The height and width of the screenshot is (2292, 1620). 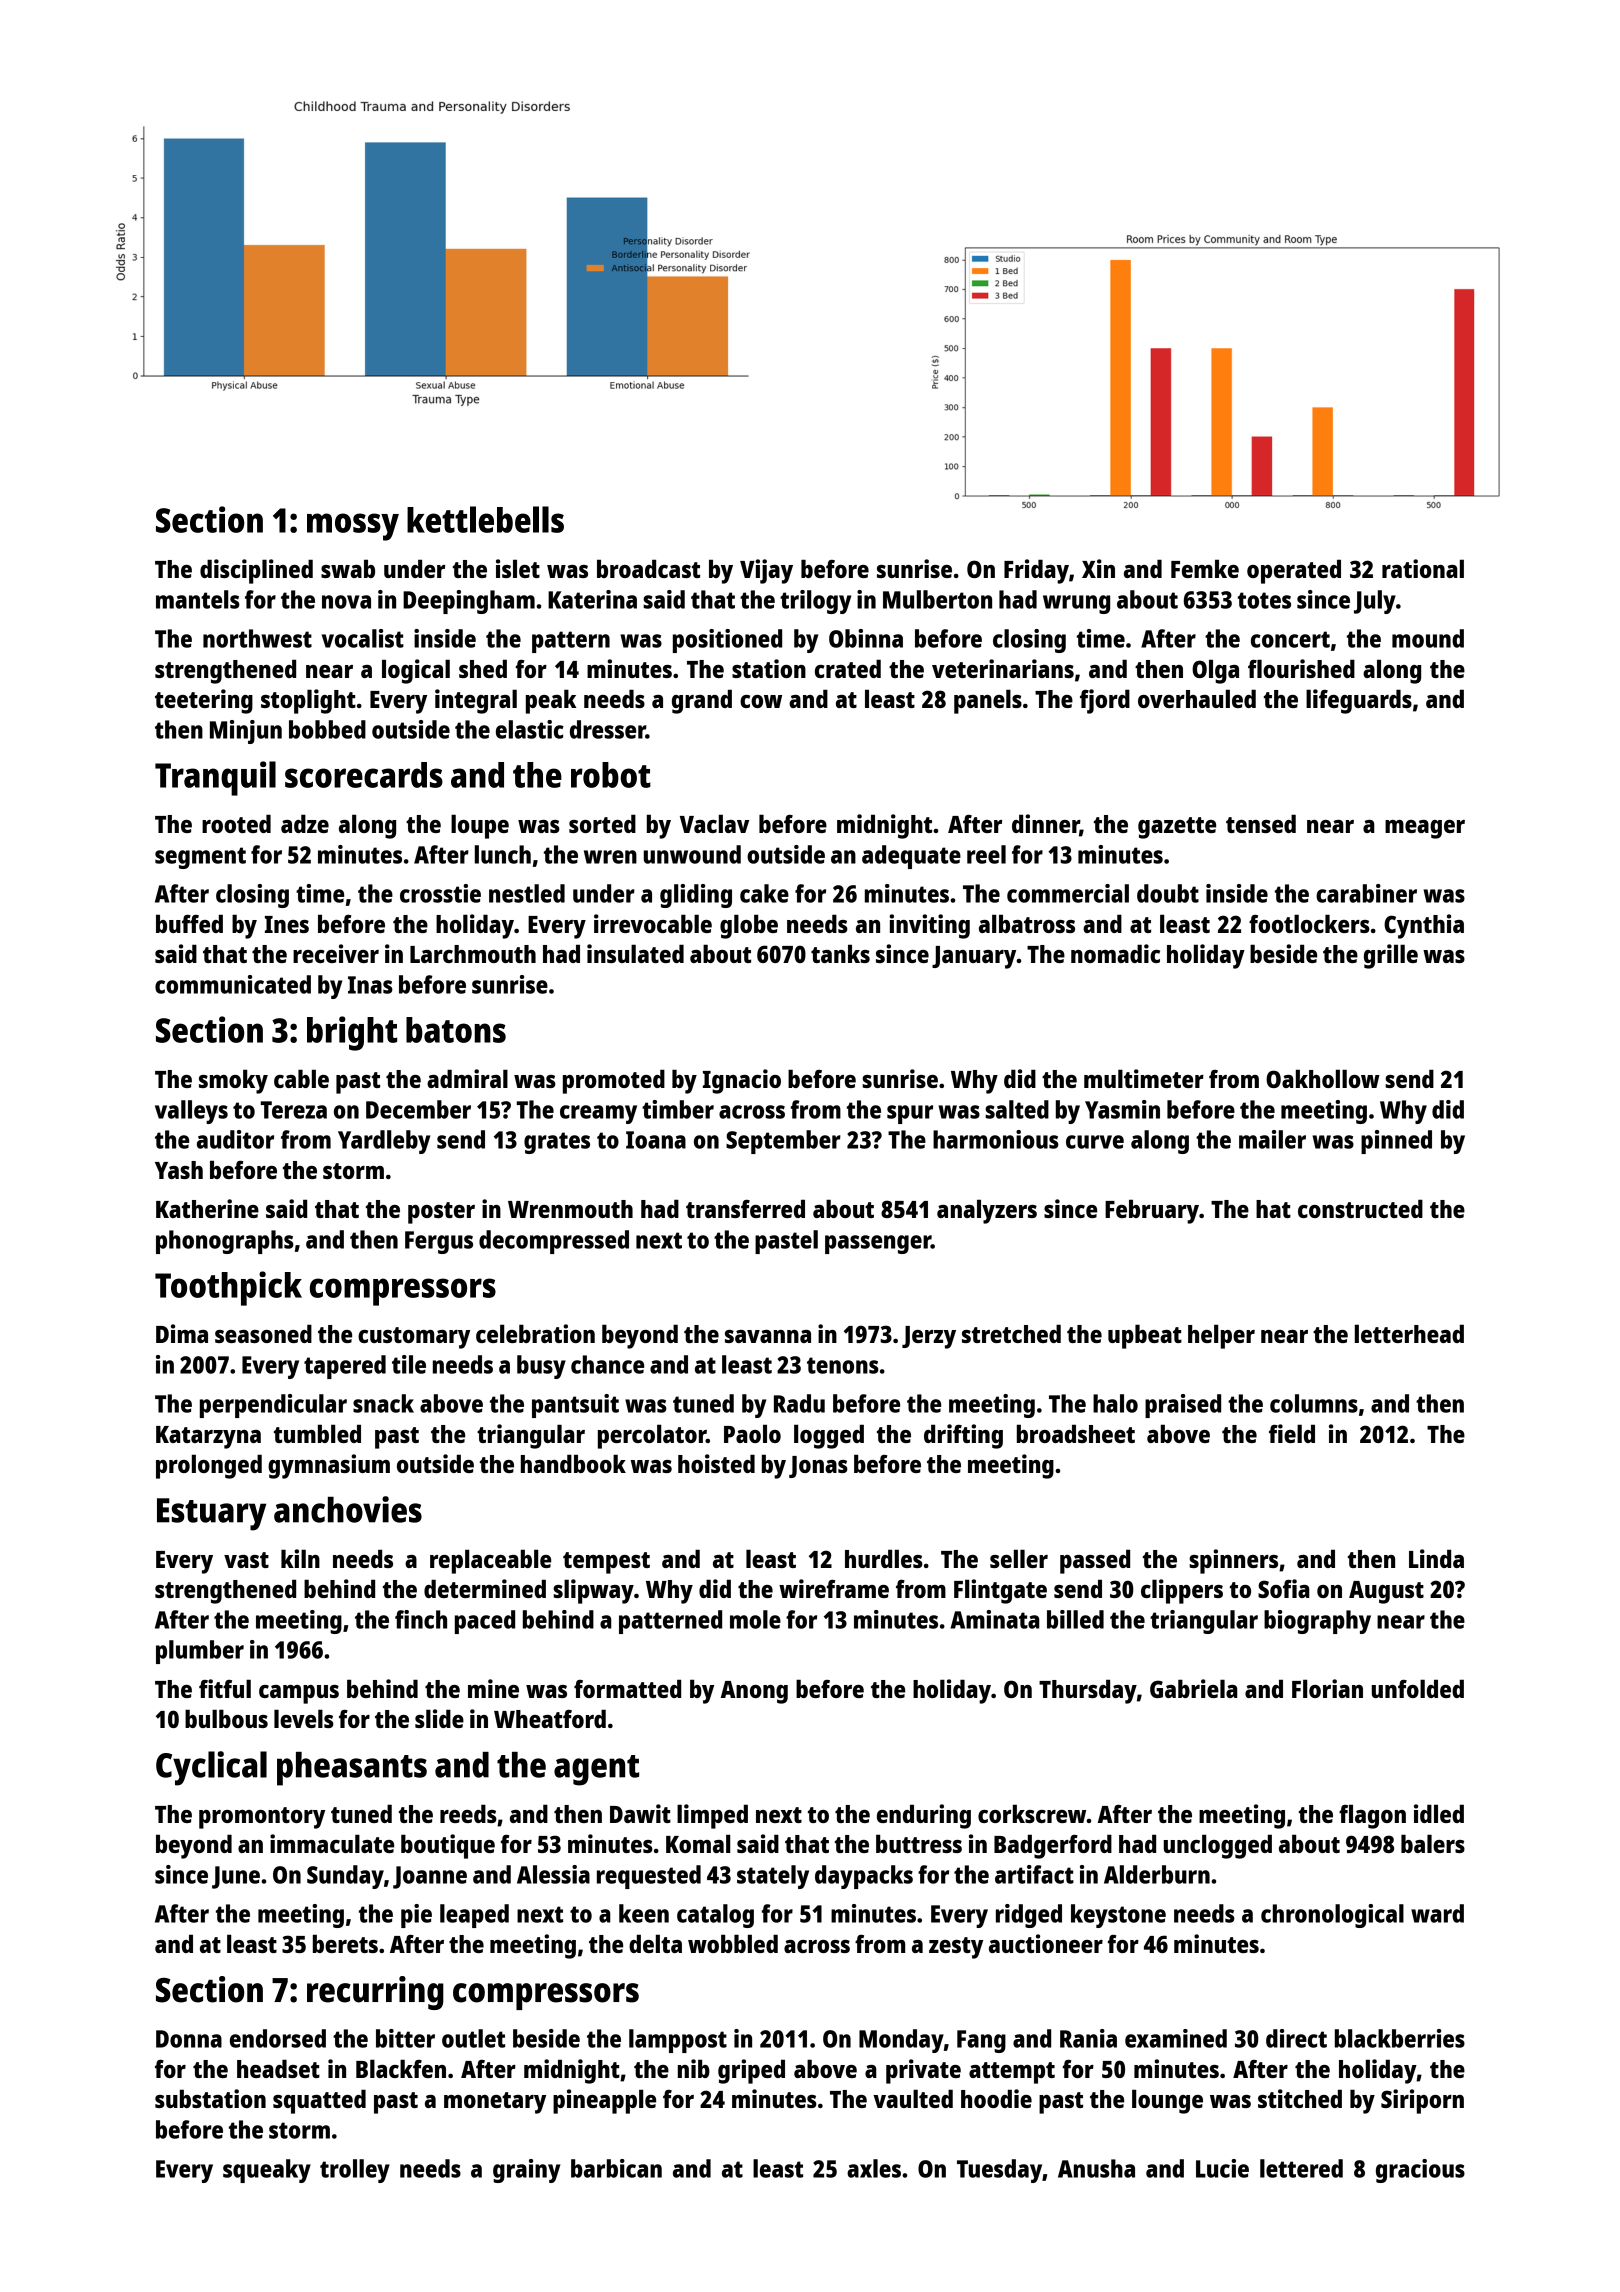 I want to click on formatted, so click(x=627, y=1688).
